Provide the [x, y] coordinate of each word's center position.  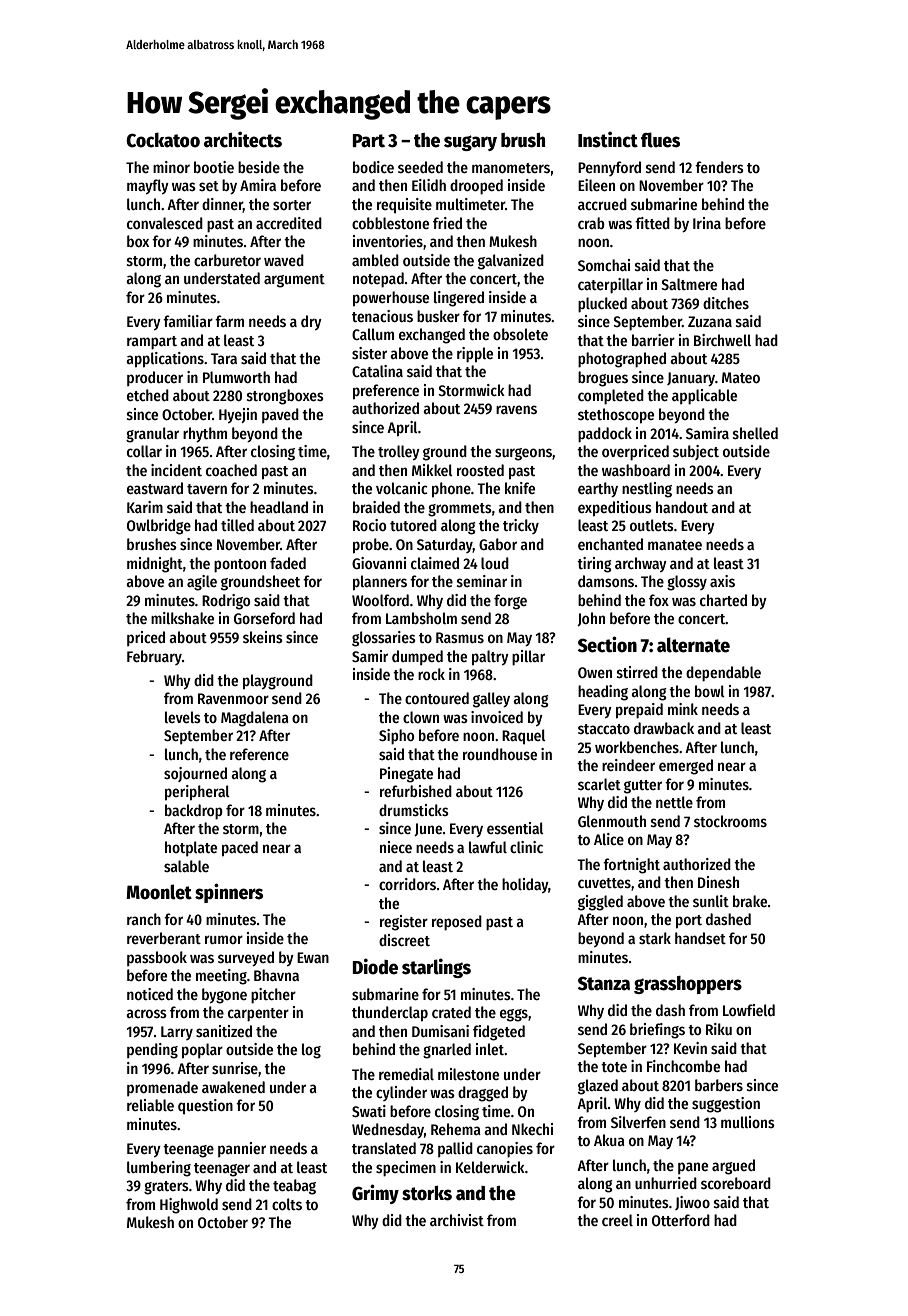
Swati [369, 1111]
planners [380, 583]
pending [152, 1051]
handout [682, 507]
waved [284, 260]
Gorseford [264, 618]
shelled [755, 433]
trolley [399, 452]
